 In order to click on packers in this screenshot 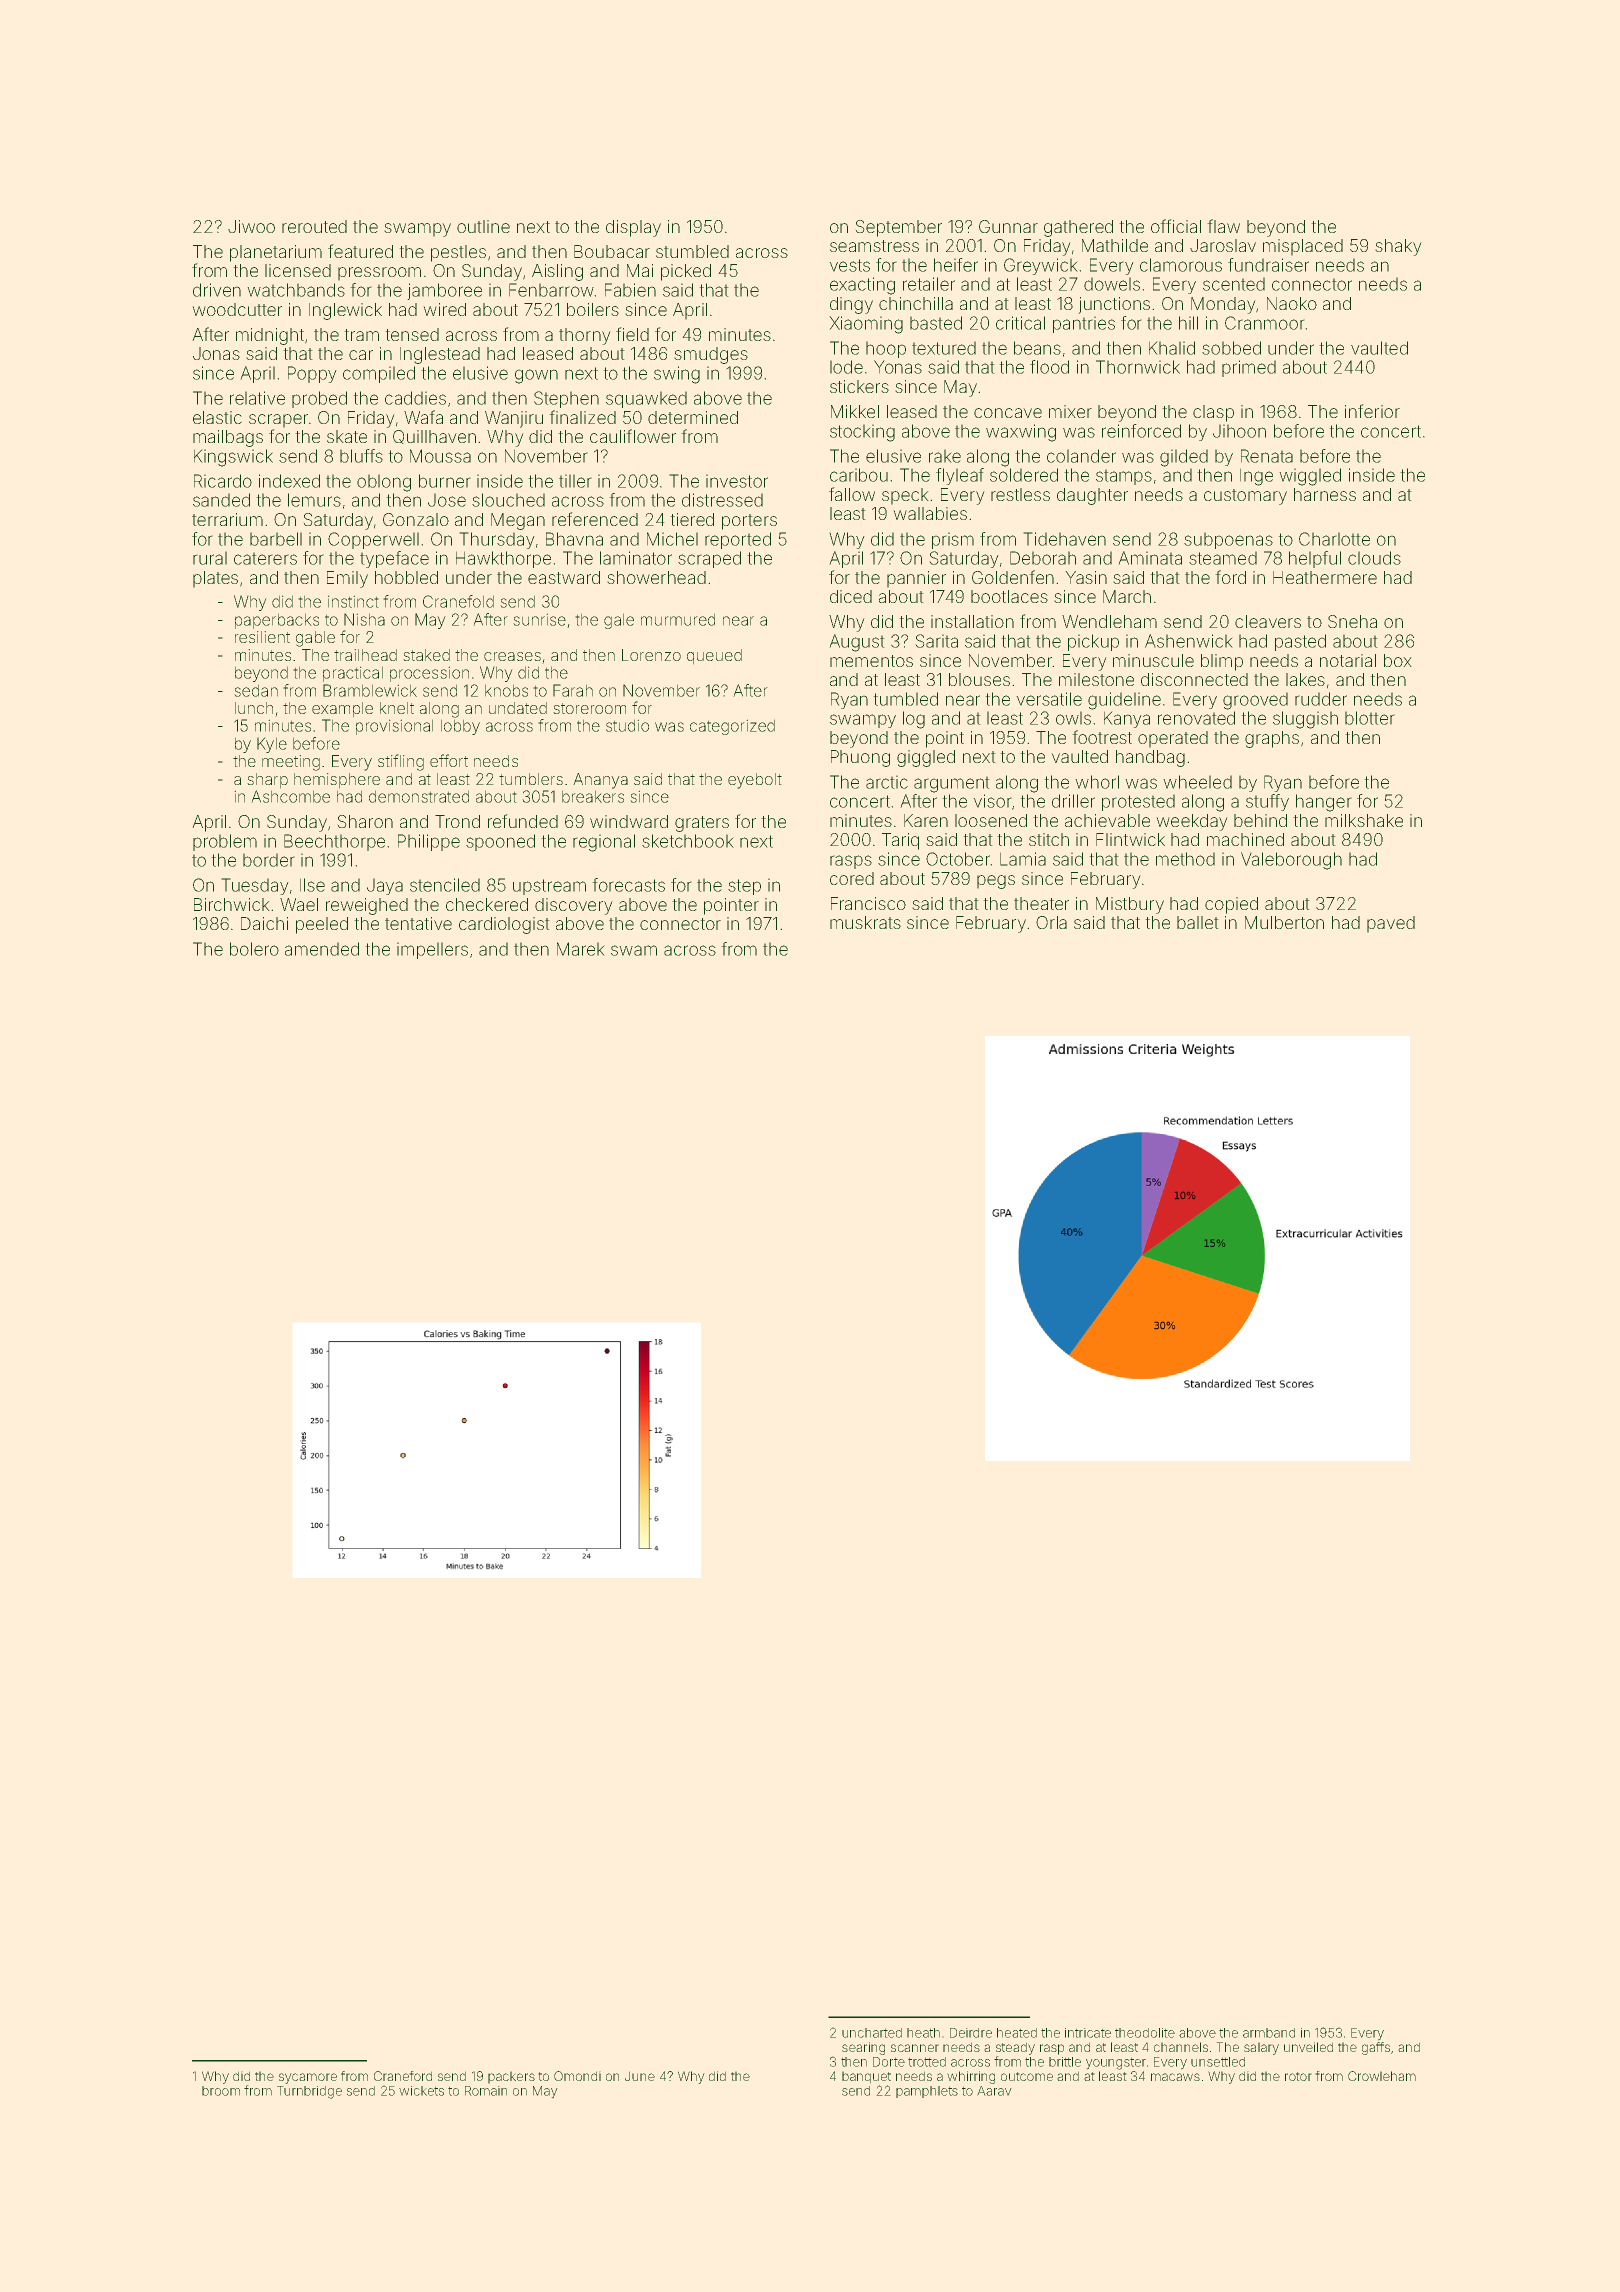, I will do `click(511, 2077)`.
